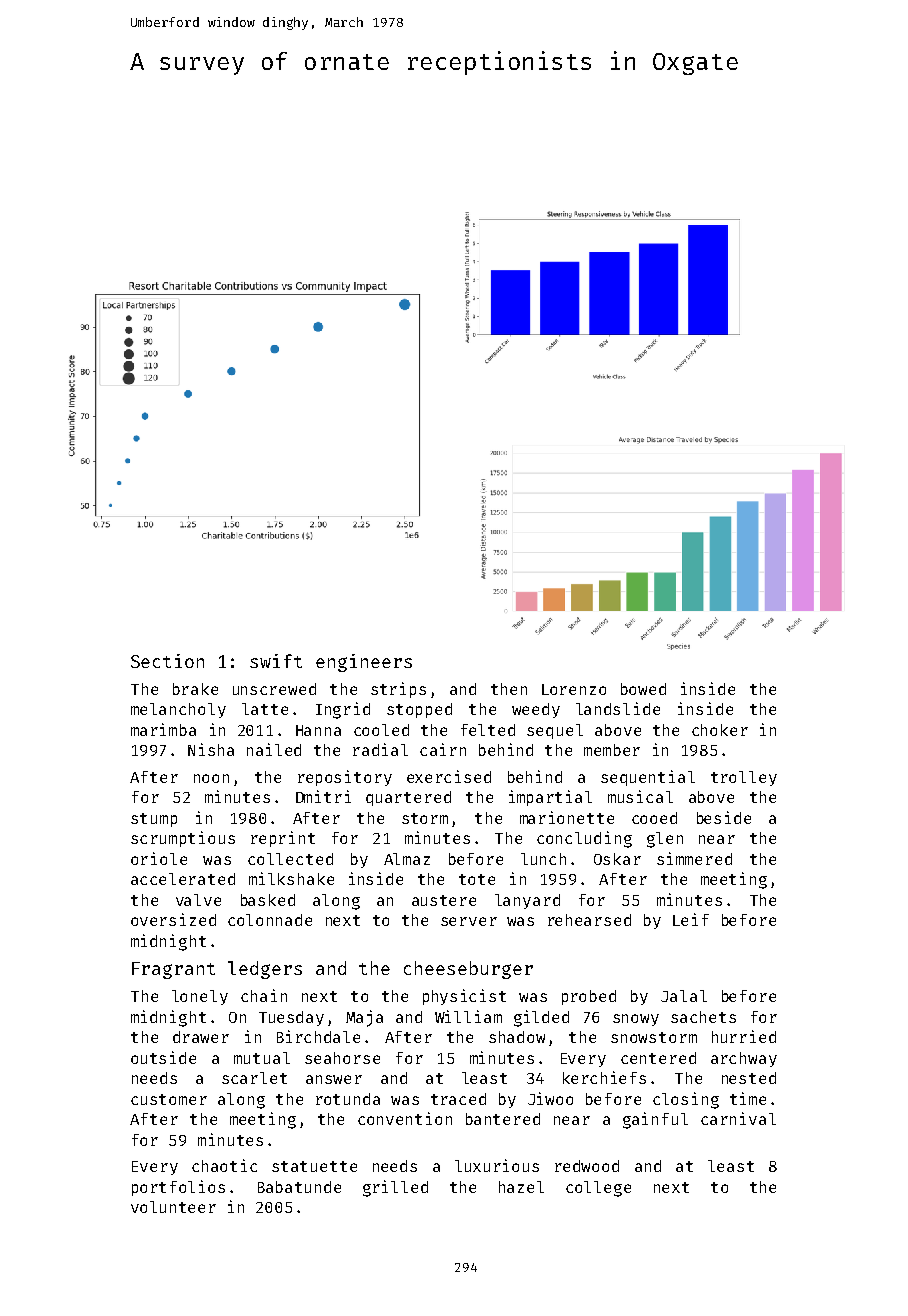 The height and width of the screenshot is (1316, 908). Describe the element at coordinates (265, 970) in the screenshot. I see `ledgers` at that location.
